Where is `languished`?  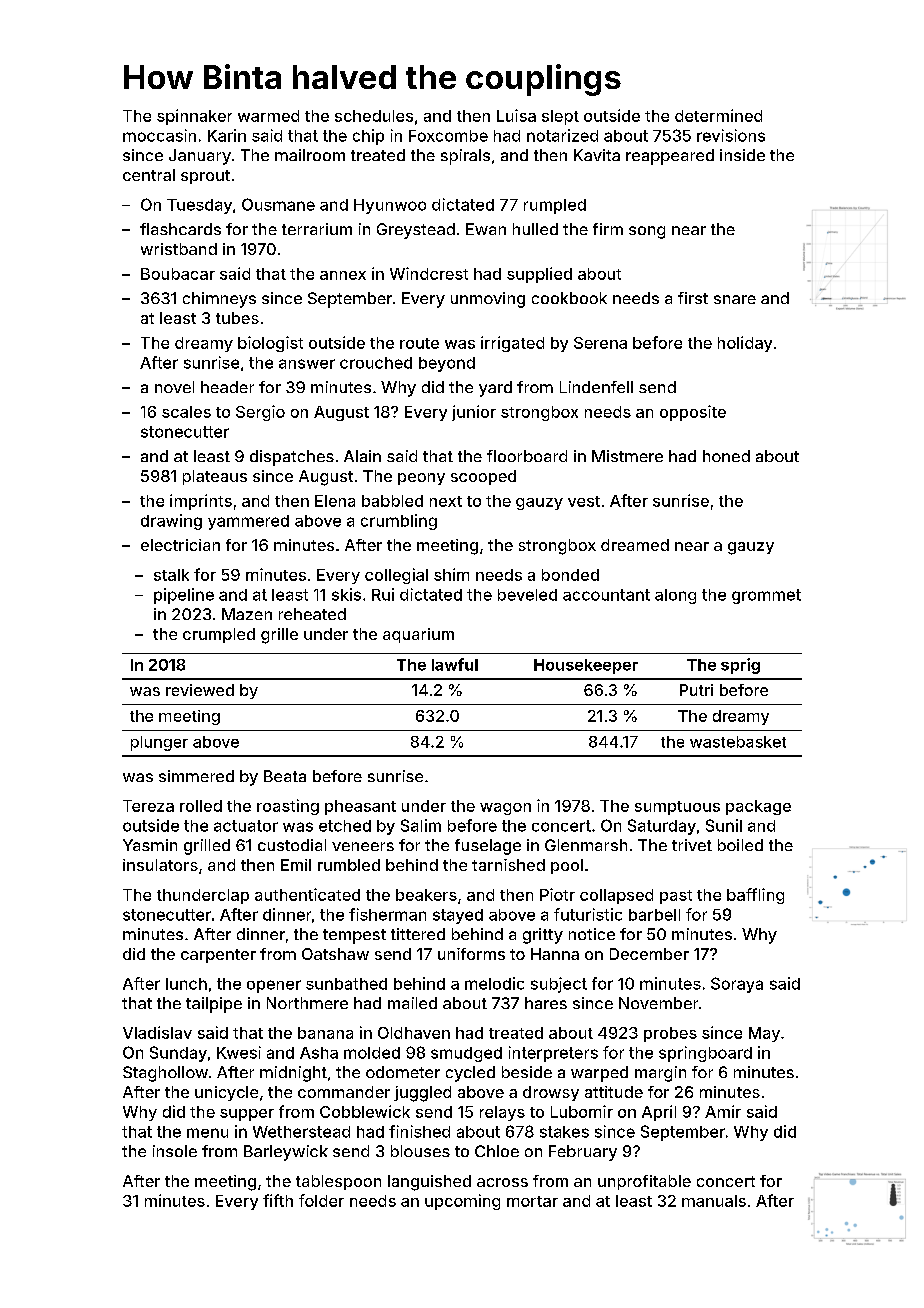 languished is located at coordinates (429, 1183).
